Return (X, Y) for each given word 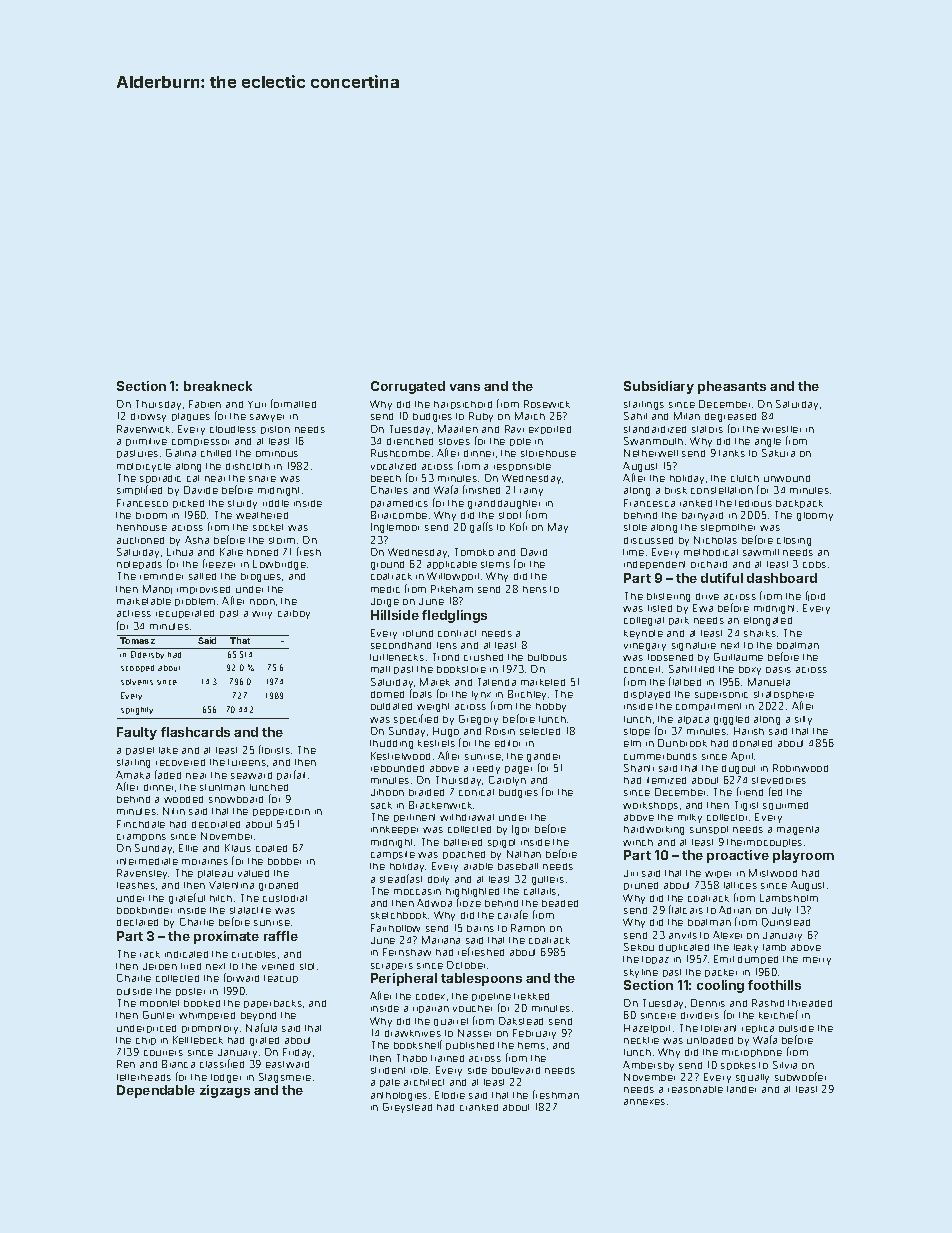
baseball (518, 866)
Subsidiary (659, 387)
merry (817, 961)
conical (476, 792)
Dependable (156, 1091)
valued (253, 873)
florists (274, 749)
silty (803, 720)
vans (465, 387)
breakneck (218, 386)
